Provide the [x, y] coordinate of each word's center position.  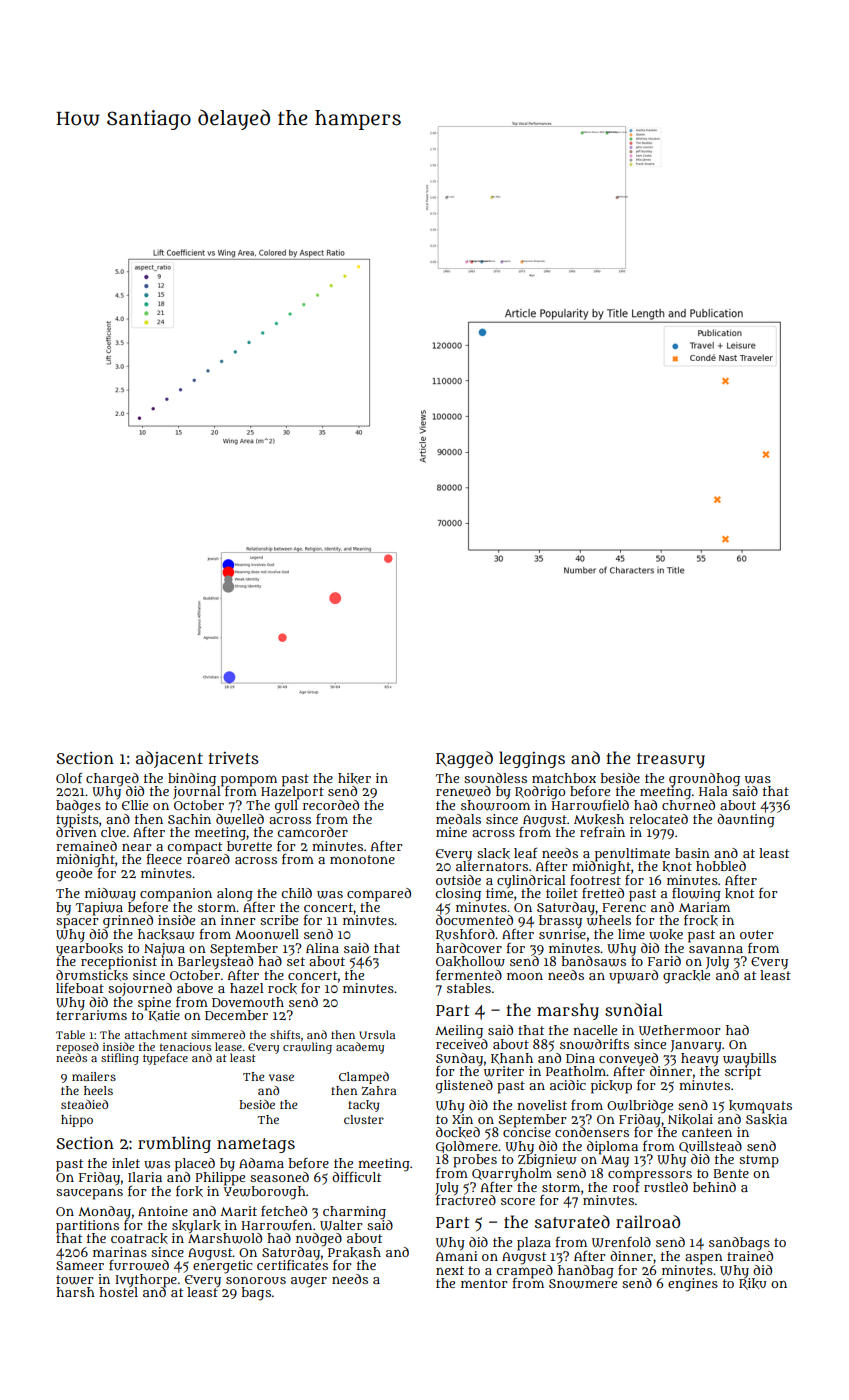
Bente [731, 1173]
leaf [525, 853]
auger [309, 1282]
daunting [746, 821]
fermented [469, 975]
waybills [749, 1059]
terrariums [91, 1015]
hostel [118, 1292]
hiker [354, 778]
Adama [261, 1163]
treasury [671, 760]
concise [527, 1132]
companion [176, 894]
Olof [69, 778]
